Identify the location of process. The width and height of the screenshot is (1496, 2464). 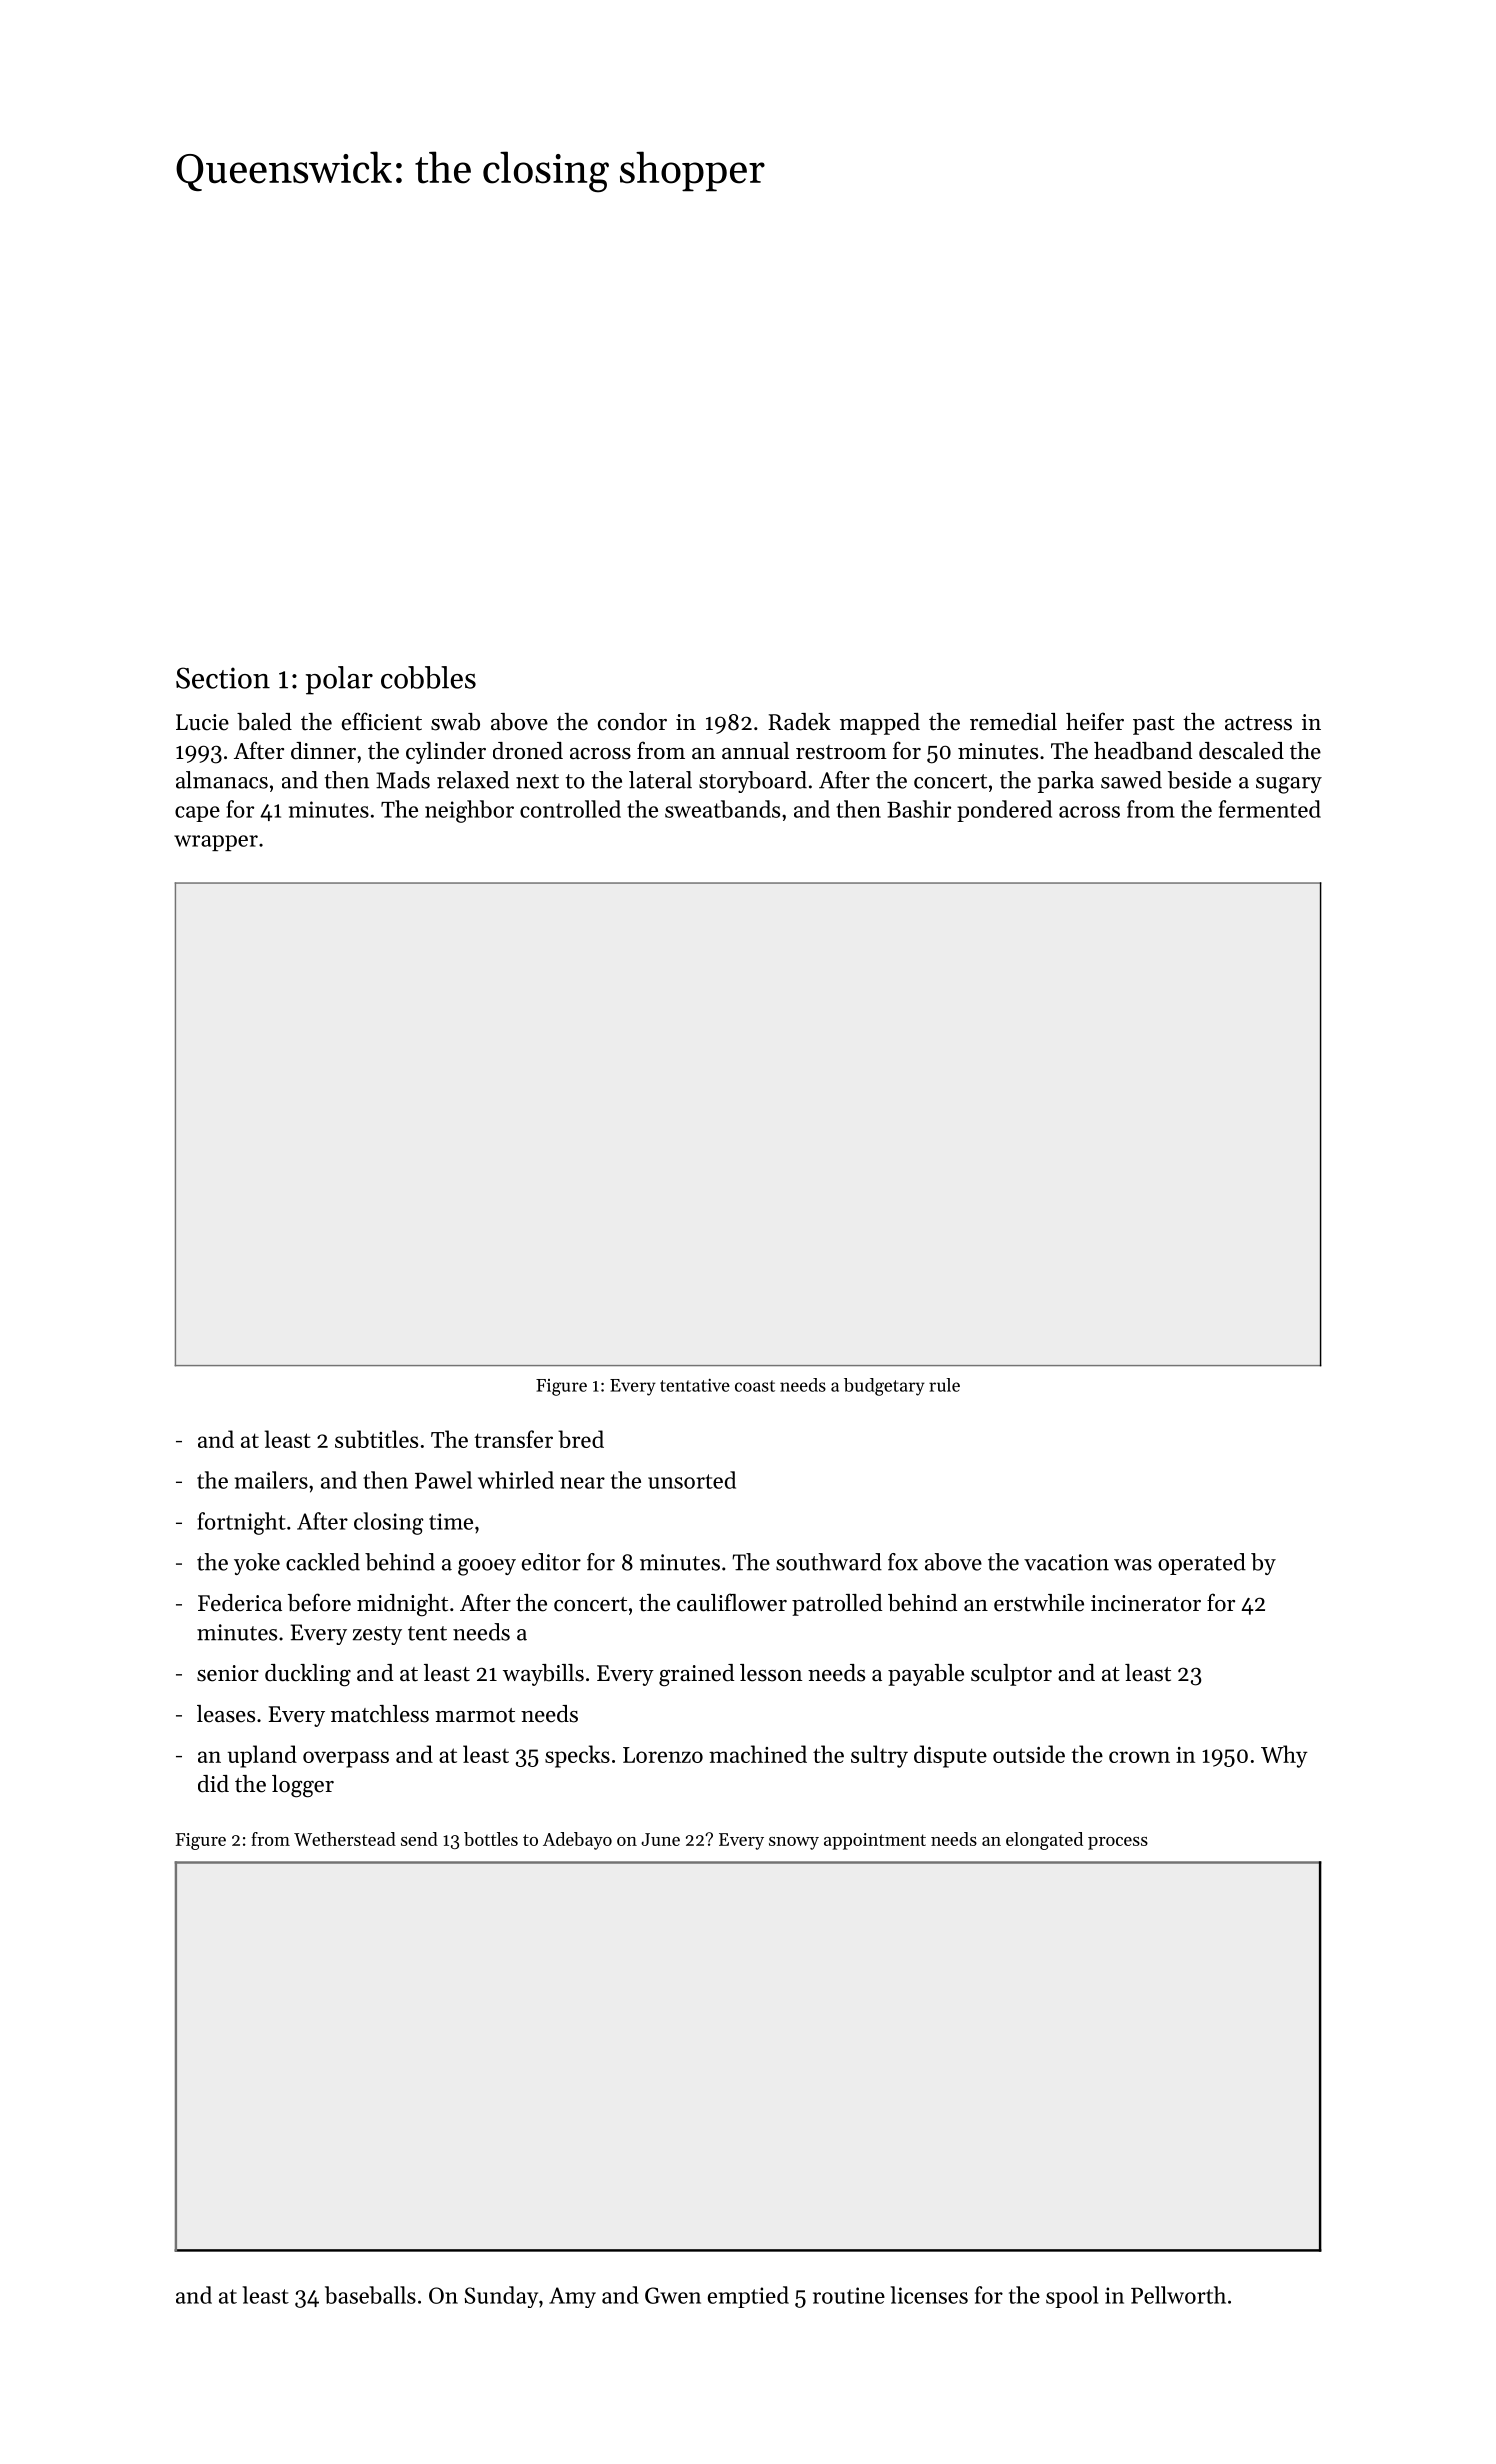
(1118, 1843).
